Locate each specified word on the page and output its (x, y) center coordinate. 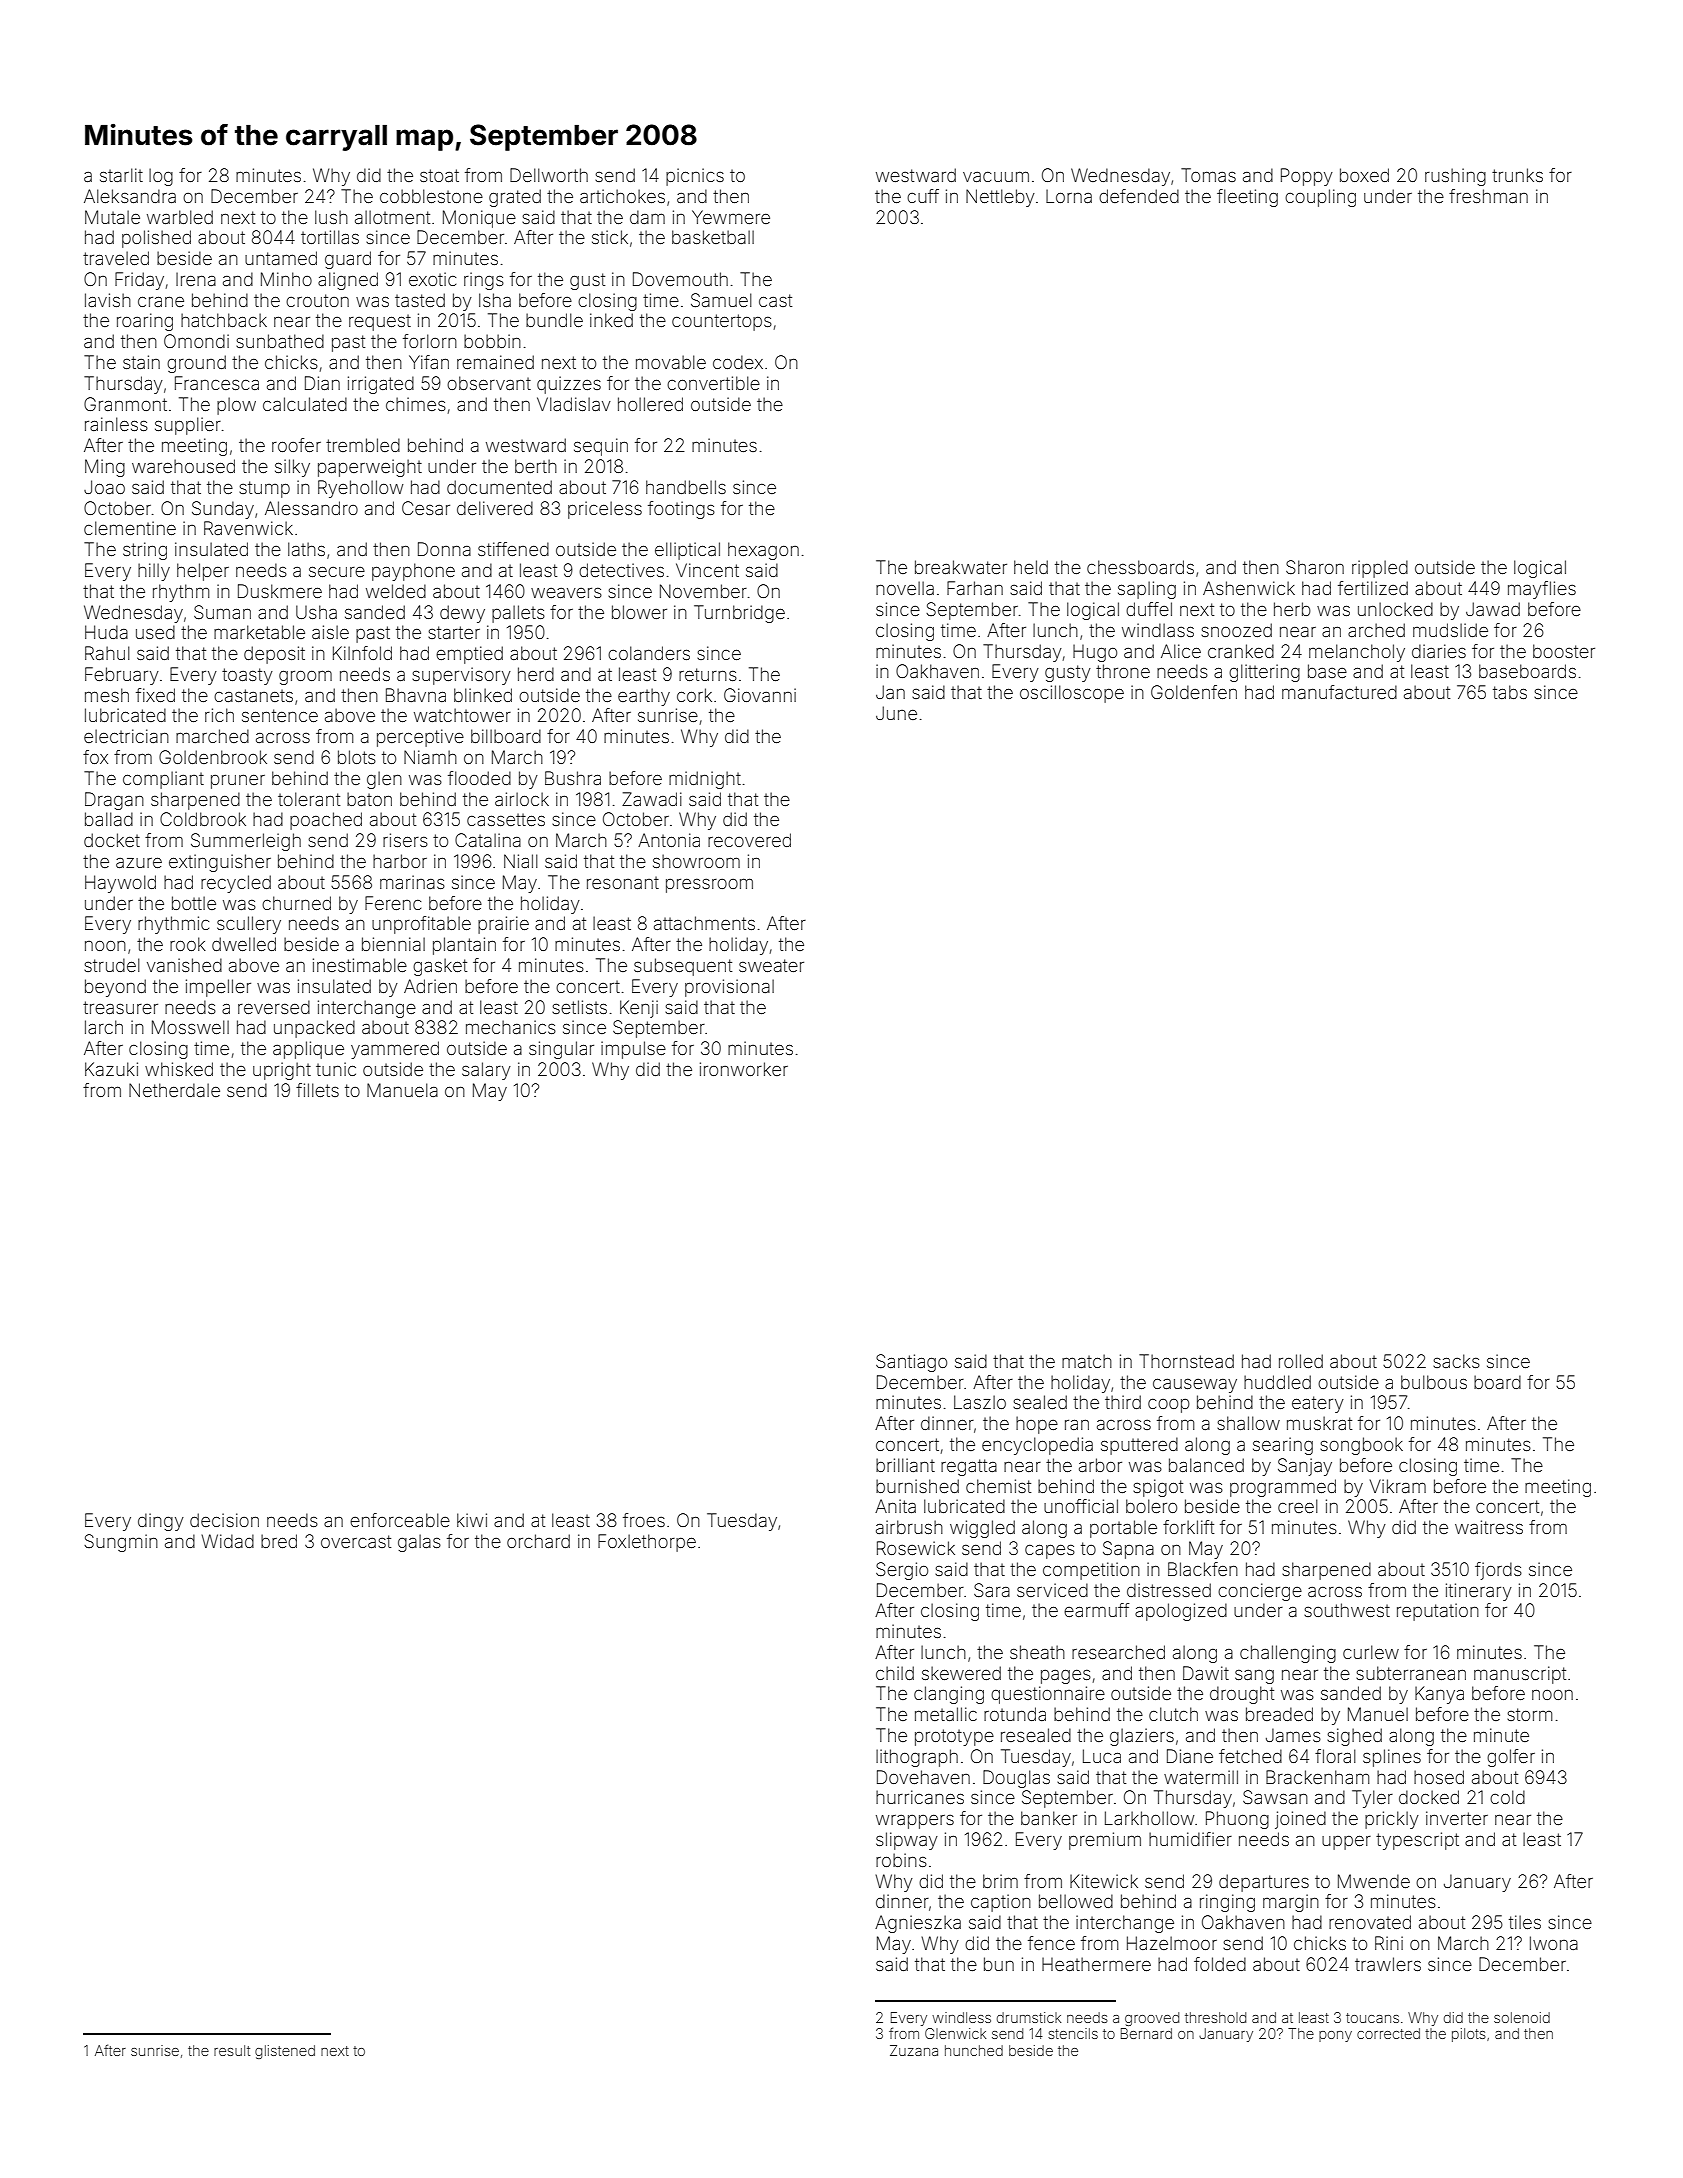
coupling (1320, 198)
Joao (104, 487)
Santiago (911, 1363)
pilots (1469, 2035)
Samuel (721, 300)
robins (901, 1860)
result (232, 2050)
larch (104, 1027)
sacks (1456, 1361)
